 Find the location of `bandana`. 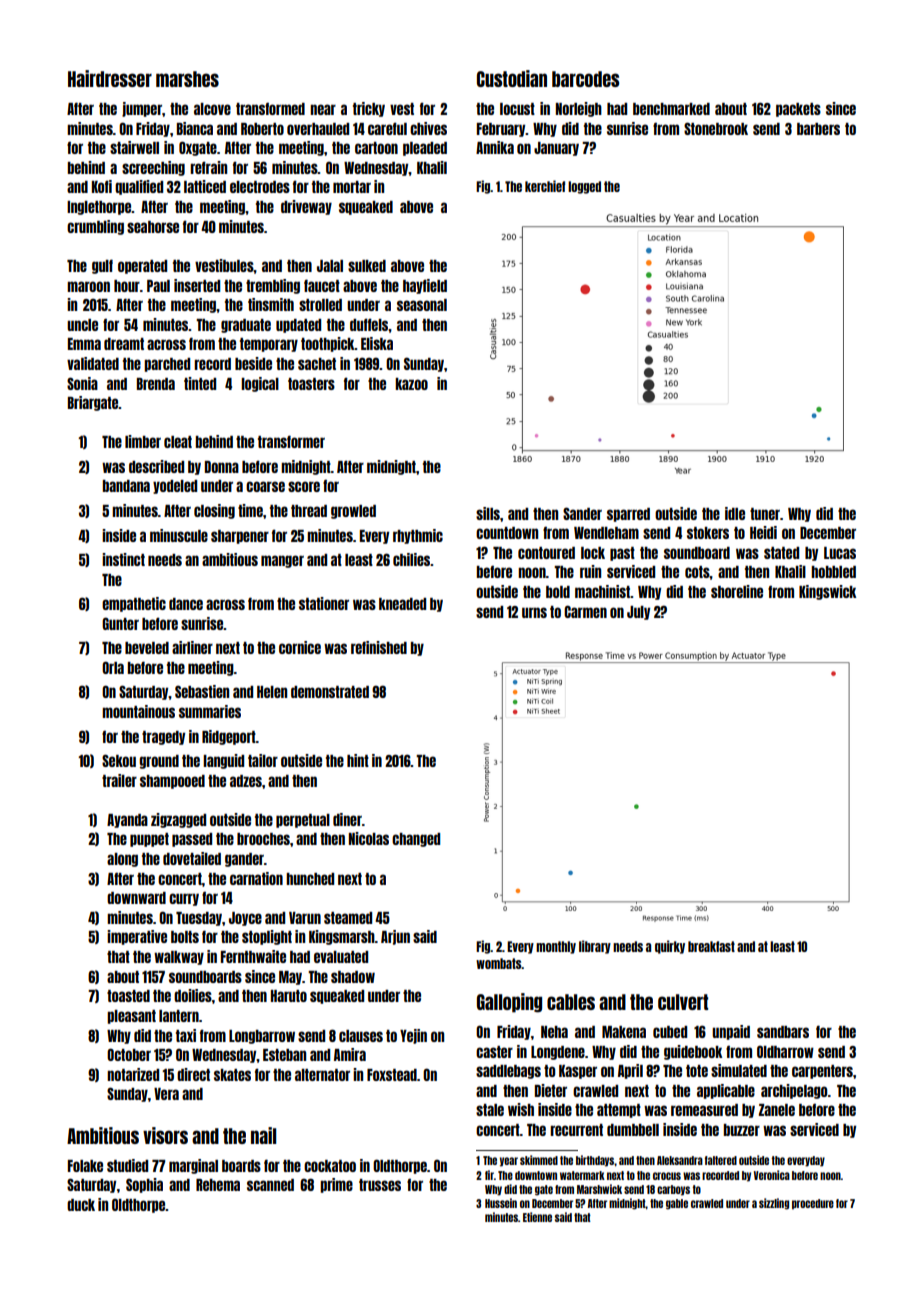

bandana is located at coordinates (126, 486).
